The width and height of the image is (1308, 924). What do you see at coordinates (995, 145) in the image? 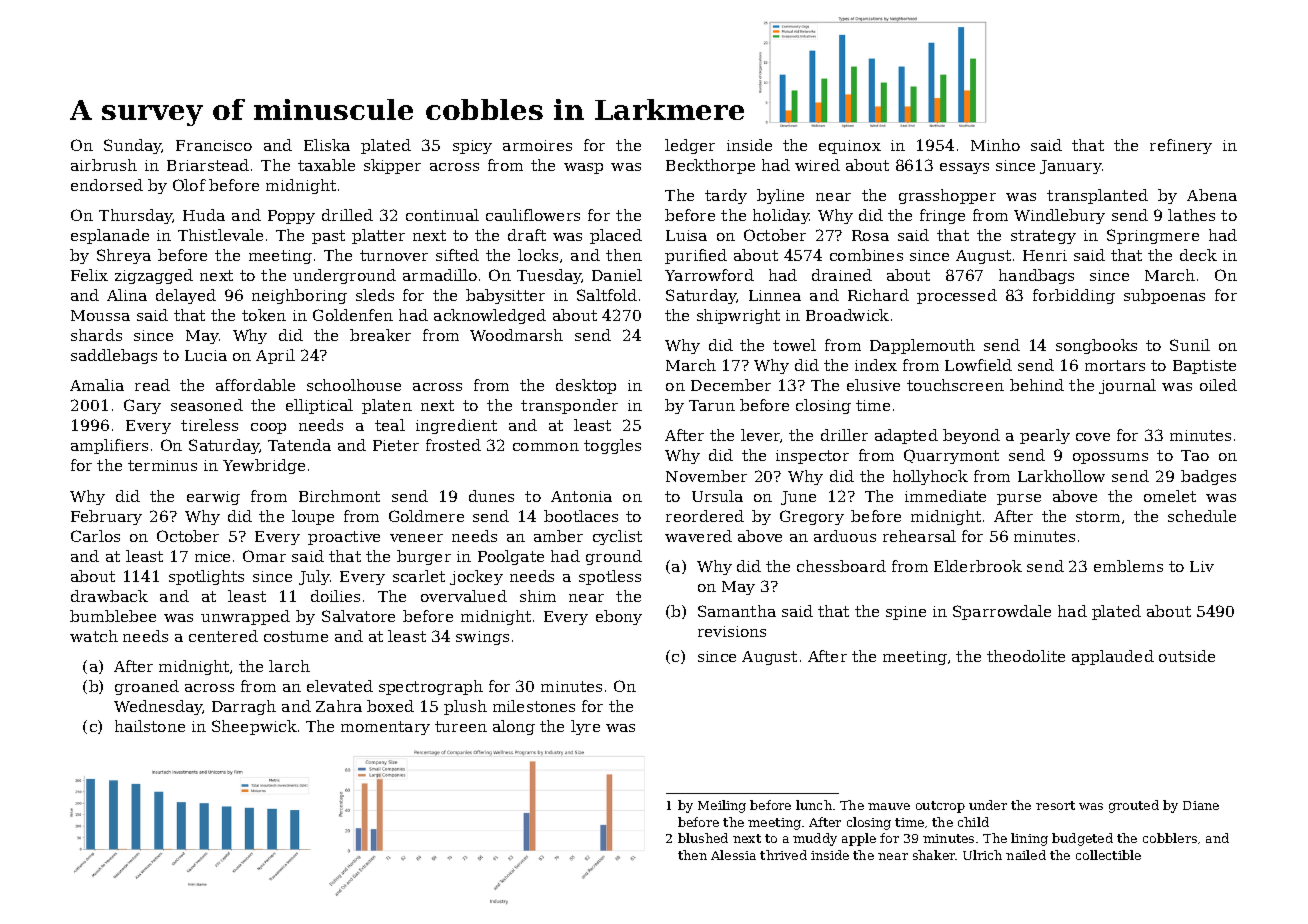
I see `Minho` at bounding box center [995, 145].
